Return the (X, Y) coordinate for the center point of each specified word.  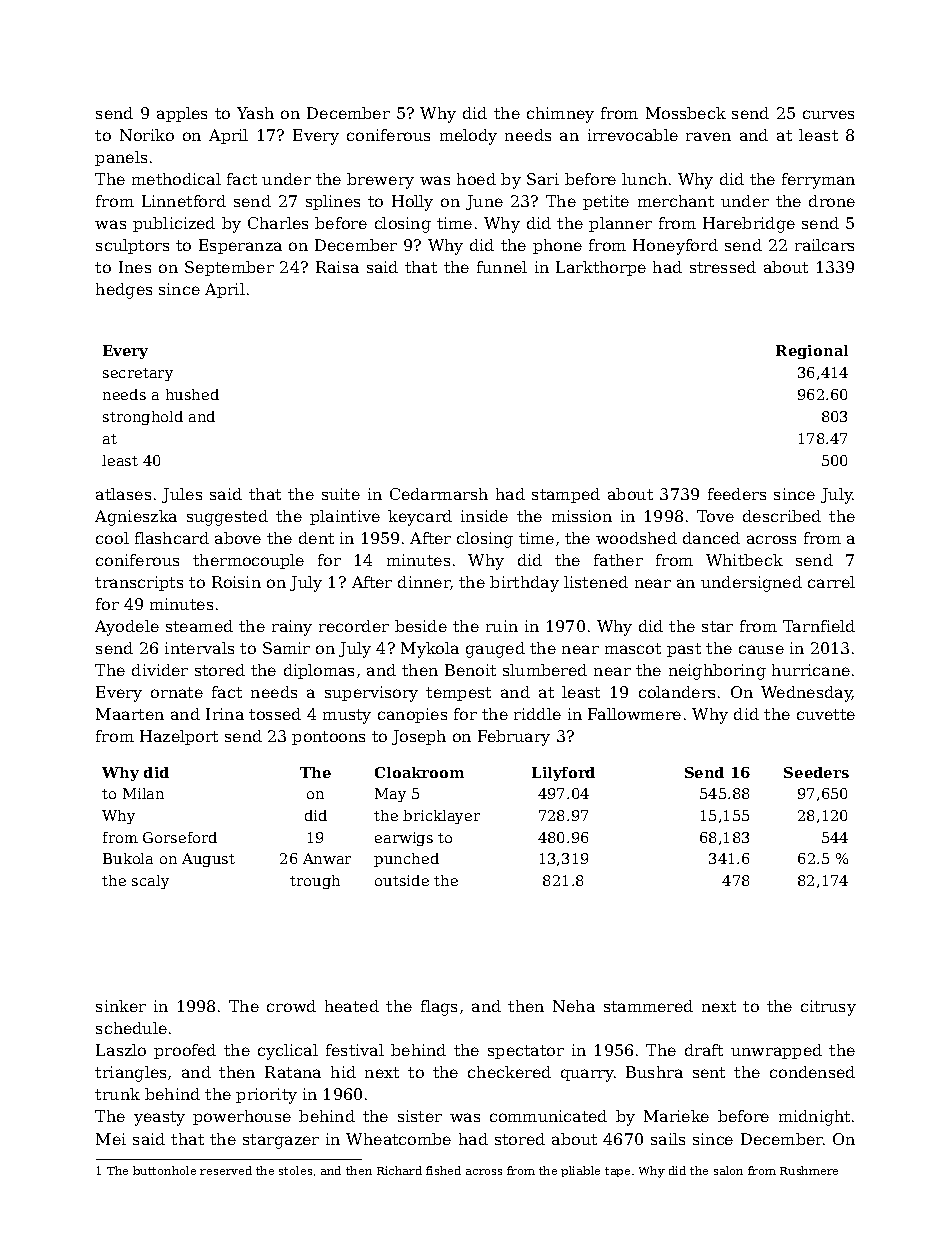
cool (112, 538)
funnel (502, 267)
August (208, 860)
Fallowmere (634, 714)
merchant (676, 201)
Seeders (816, 772)
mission (582, 516)
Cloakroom (419, 772)
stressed (723, 267)
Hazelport (179, 737)
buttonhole (164, 1170)
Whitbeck (744, 560)
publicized (174, 224)
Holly (412, 203)
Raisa (337, 267)
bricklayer (441, 817)
